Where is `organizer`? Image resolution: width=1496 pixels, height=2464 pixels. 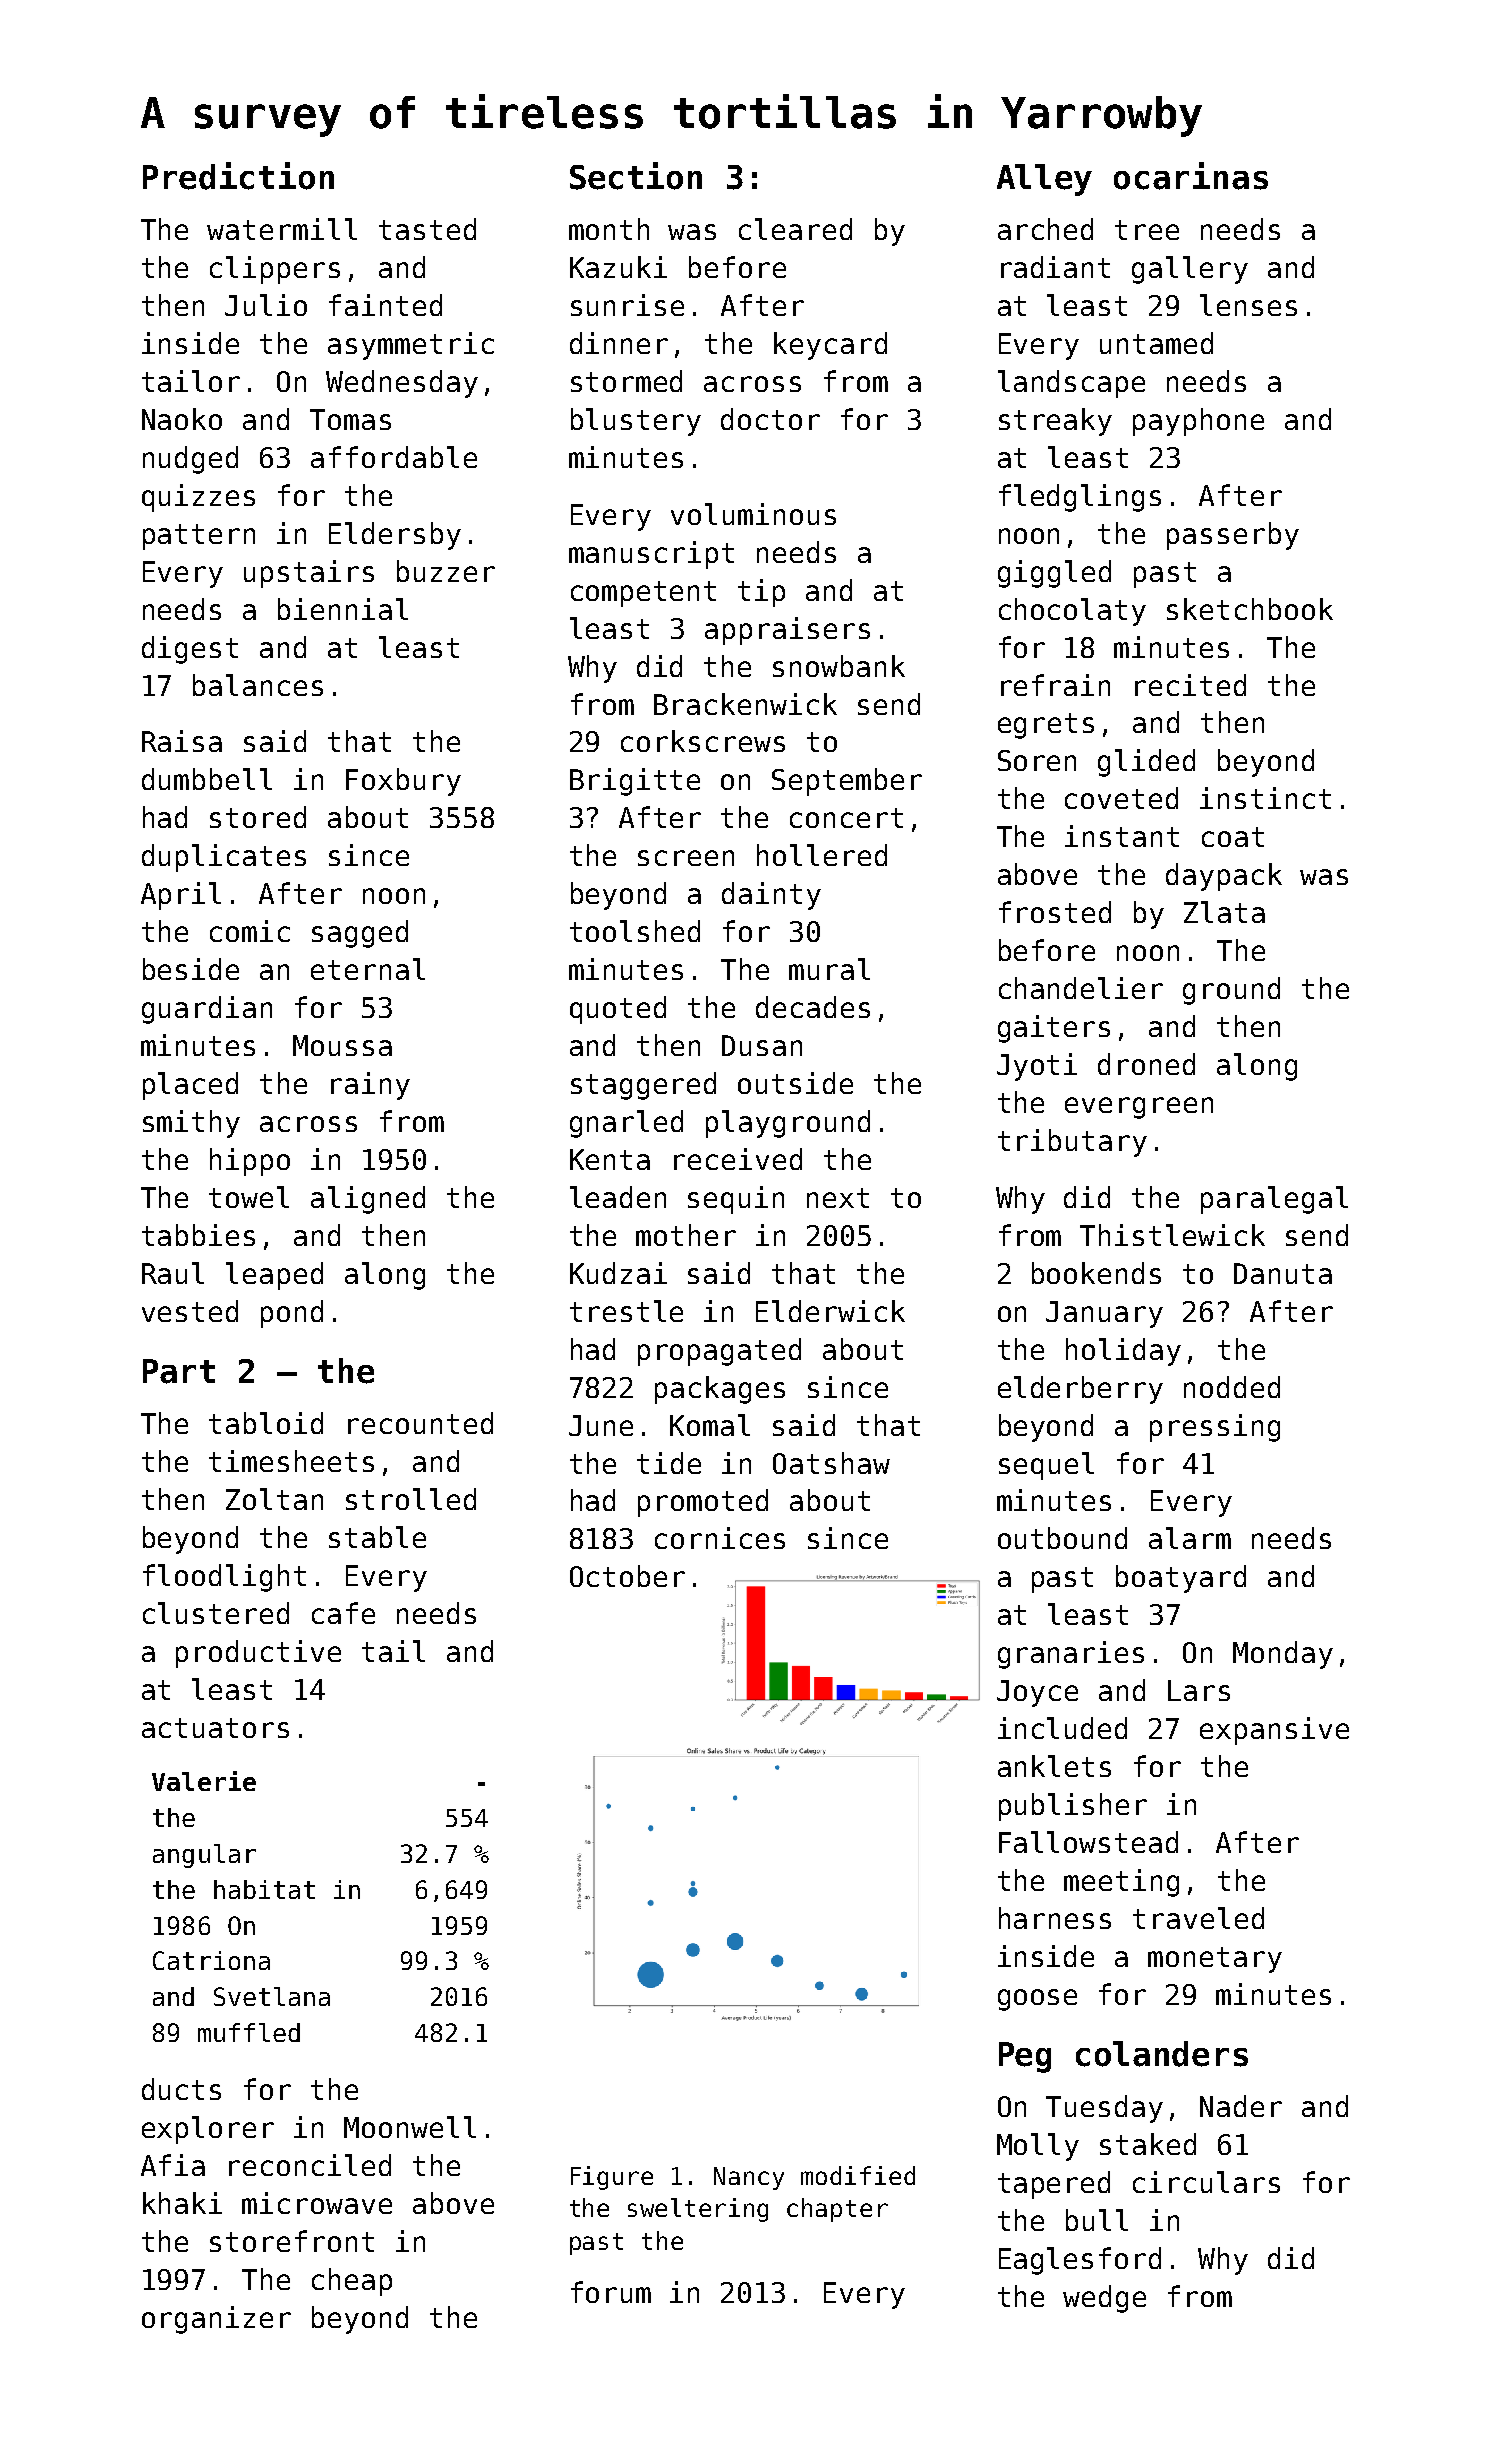 organizer is located at coordinates (216, 2320).
